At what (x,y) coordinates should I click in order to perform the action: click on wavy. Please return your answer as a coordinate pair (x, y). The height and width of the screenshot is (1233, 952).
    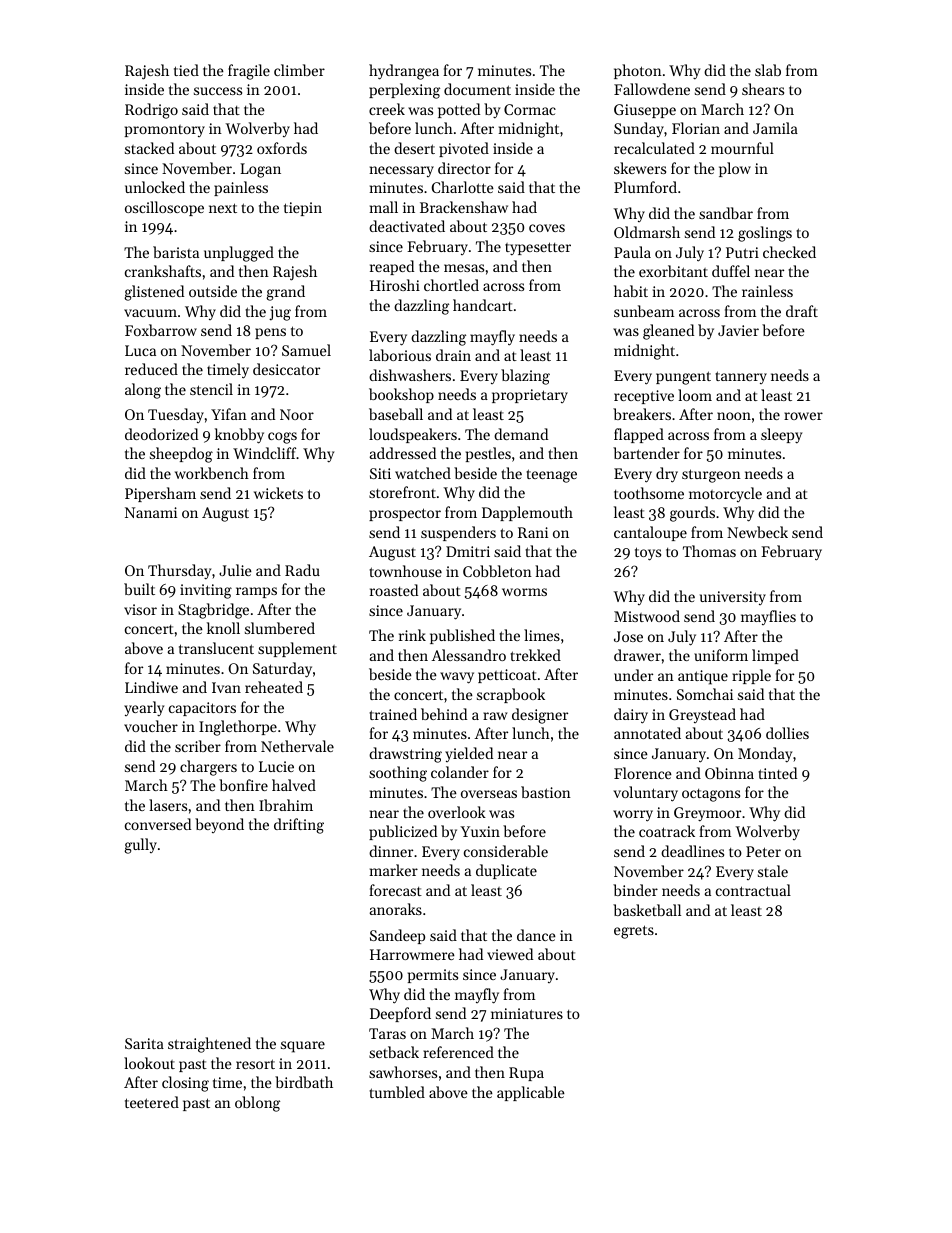
    Looking at the image, I should click on (457, 678).
